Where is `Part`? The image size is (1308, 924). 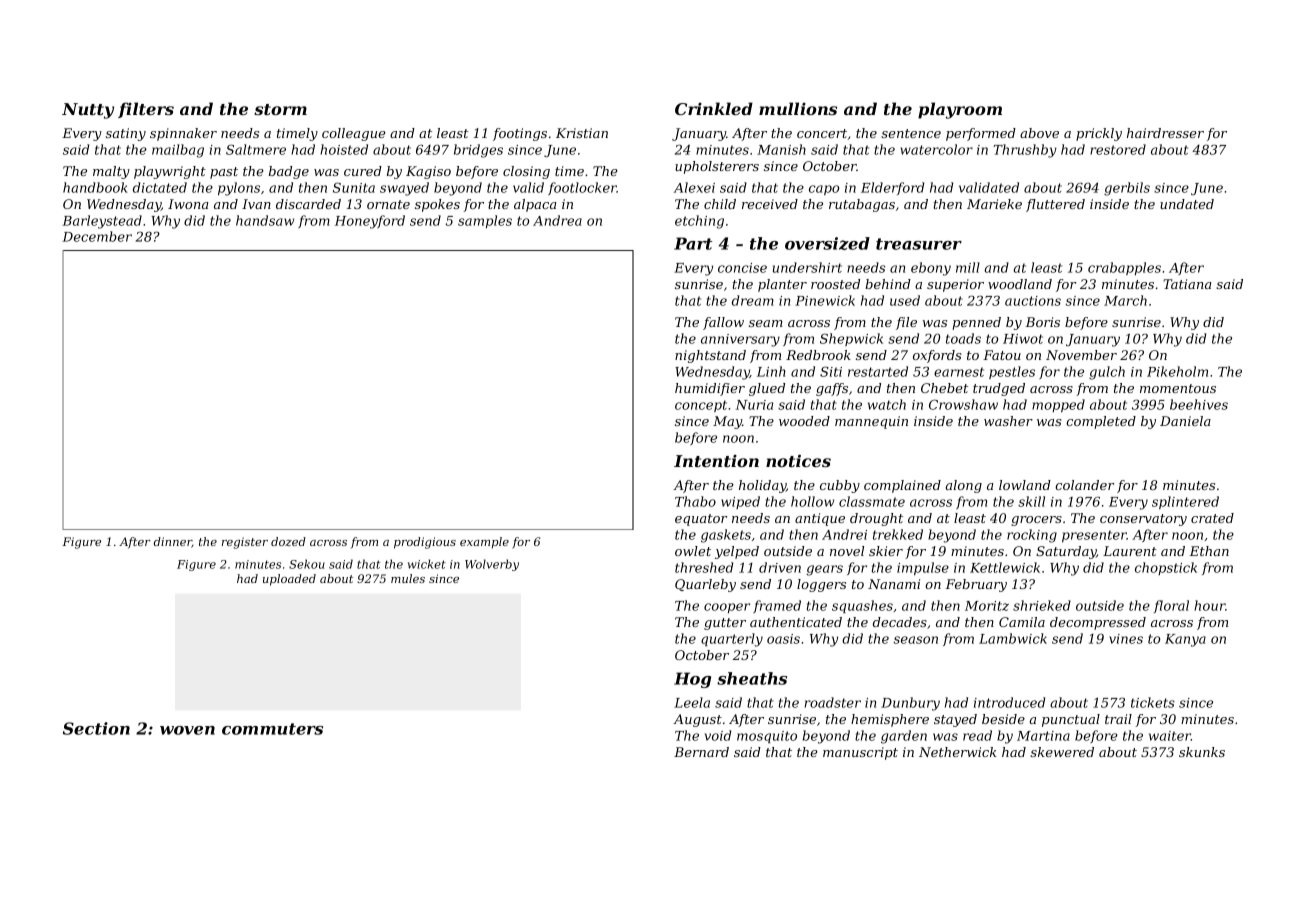
Part is located at coordinates (693, 243).
